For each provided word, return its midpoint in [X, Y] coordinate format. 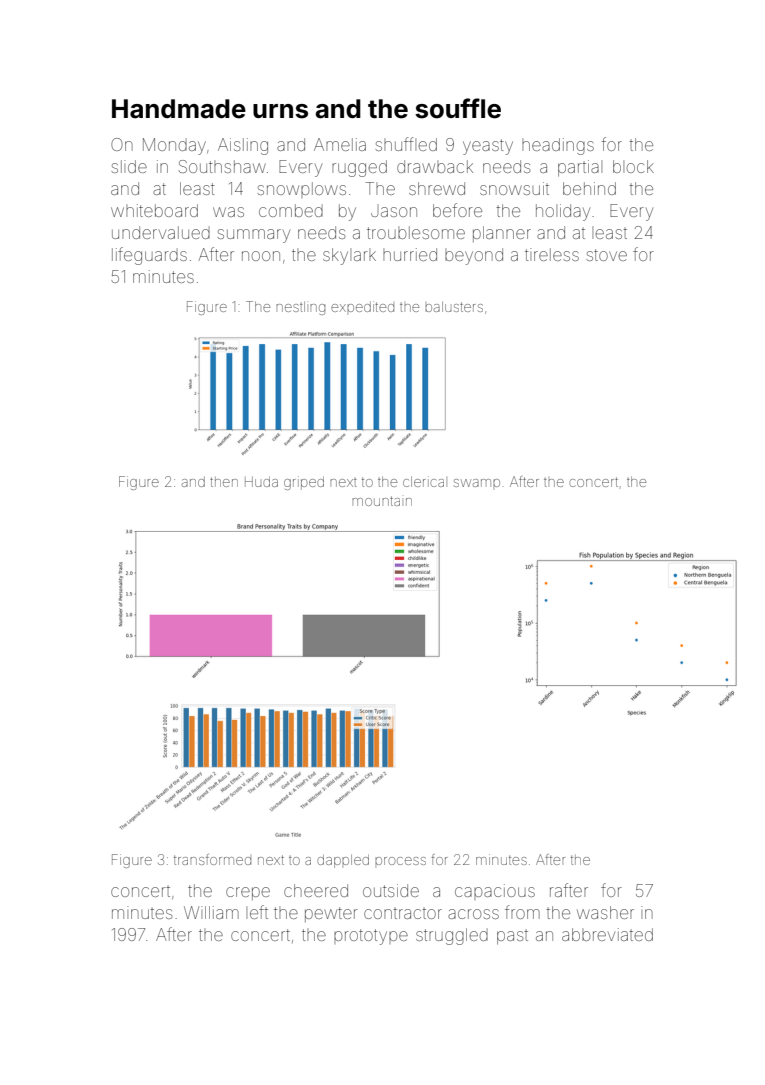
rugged [359, 168]
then [224, 482]
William [211, 912]
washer [605, 912]
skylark [349, 256]
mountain [382, 501]
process [400, 861]
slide [129, 166]
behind [589, 188]
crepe [248, 893]
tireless [552, 254]
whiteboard [154, 210]
